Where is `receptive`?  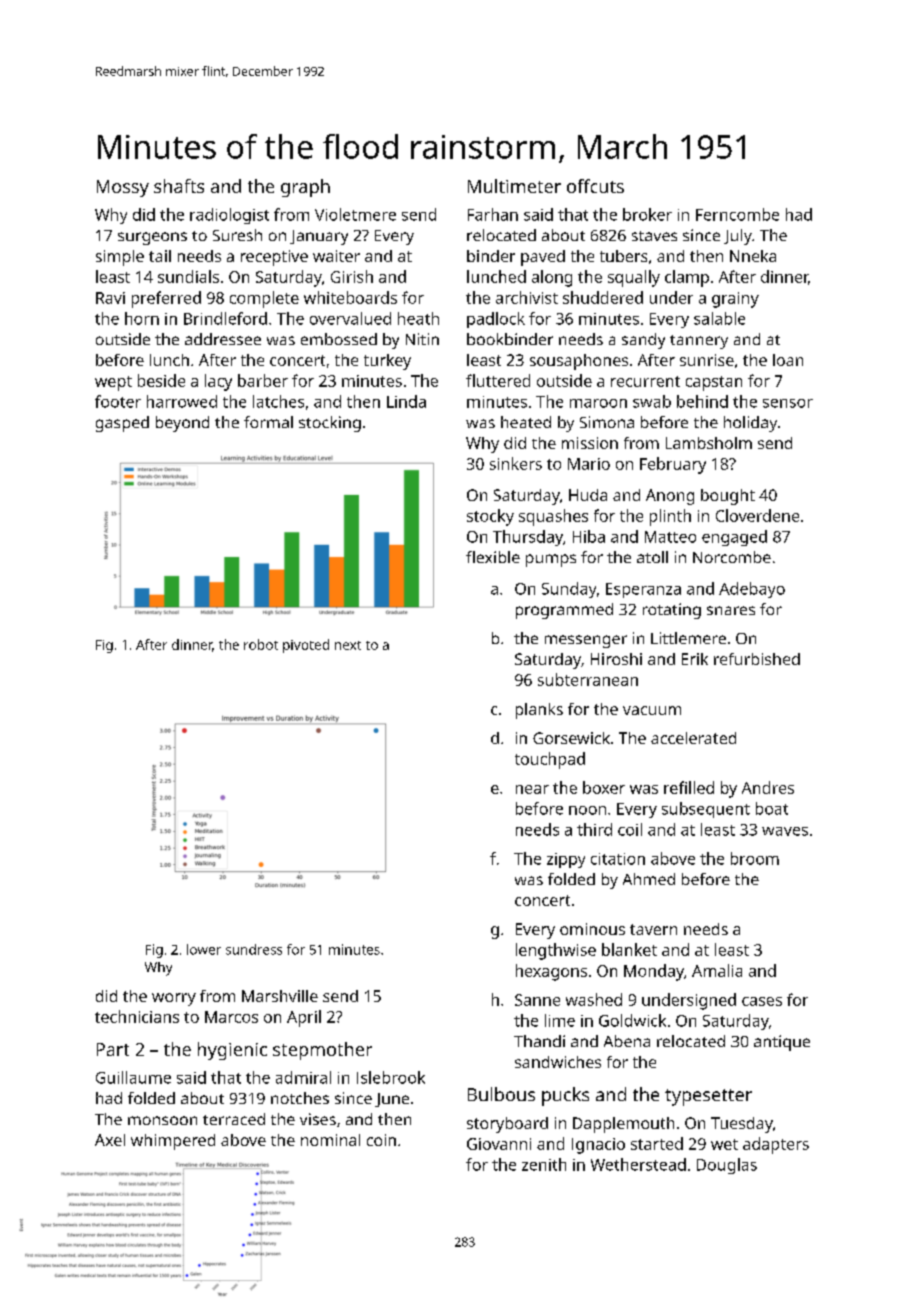 receptive is located at coordinates (274, 258).
